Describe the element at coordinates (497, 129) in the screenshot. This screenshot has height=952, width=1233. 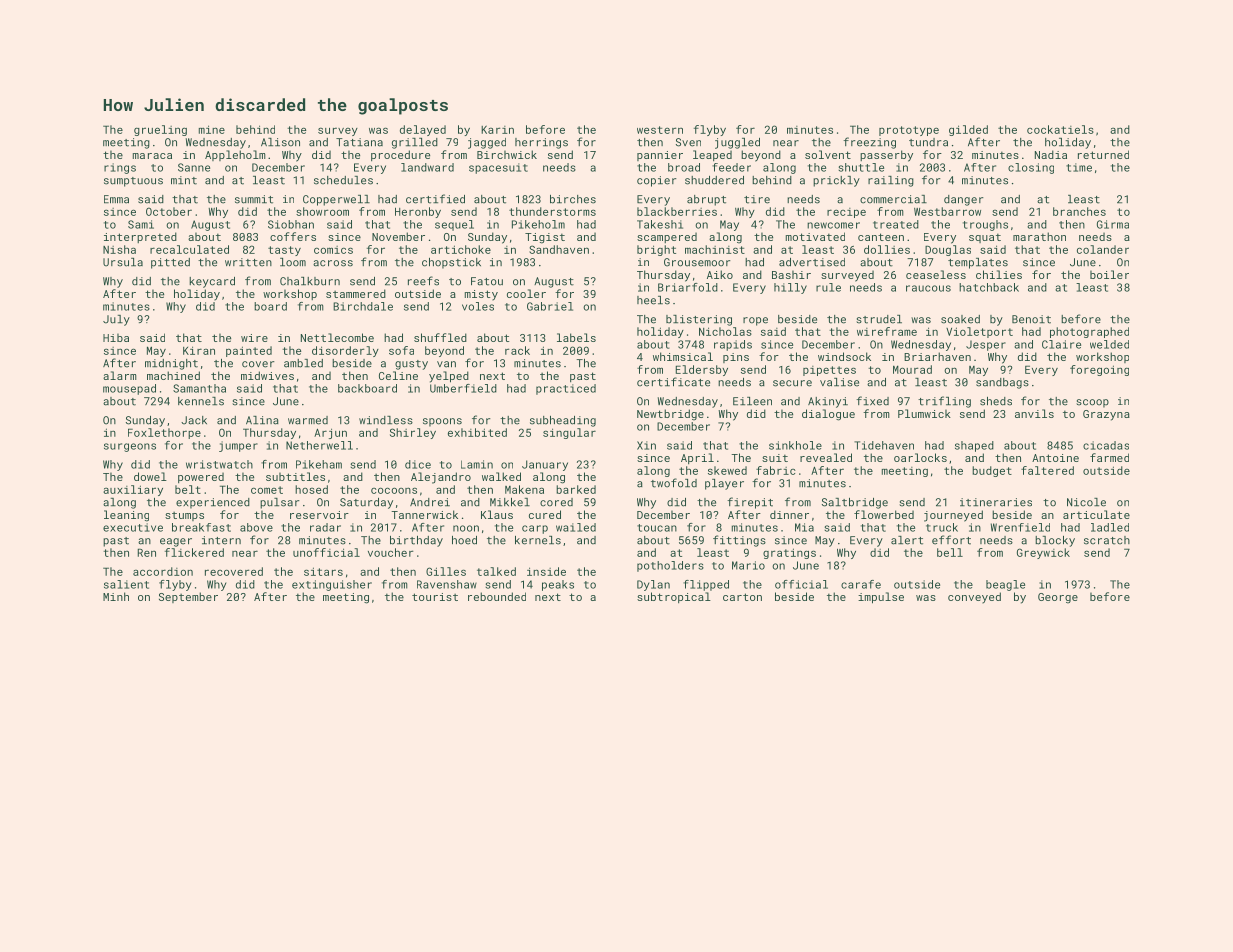
I see `Karin` at that location.
